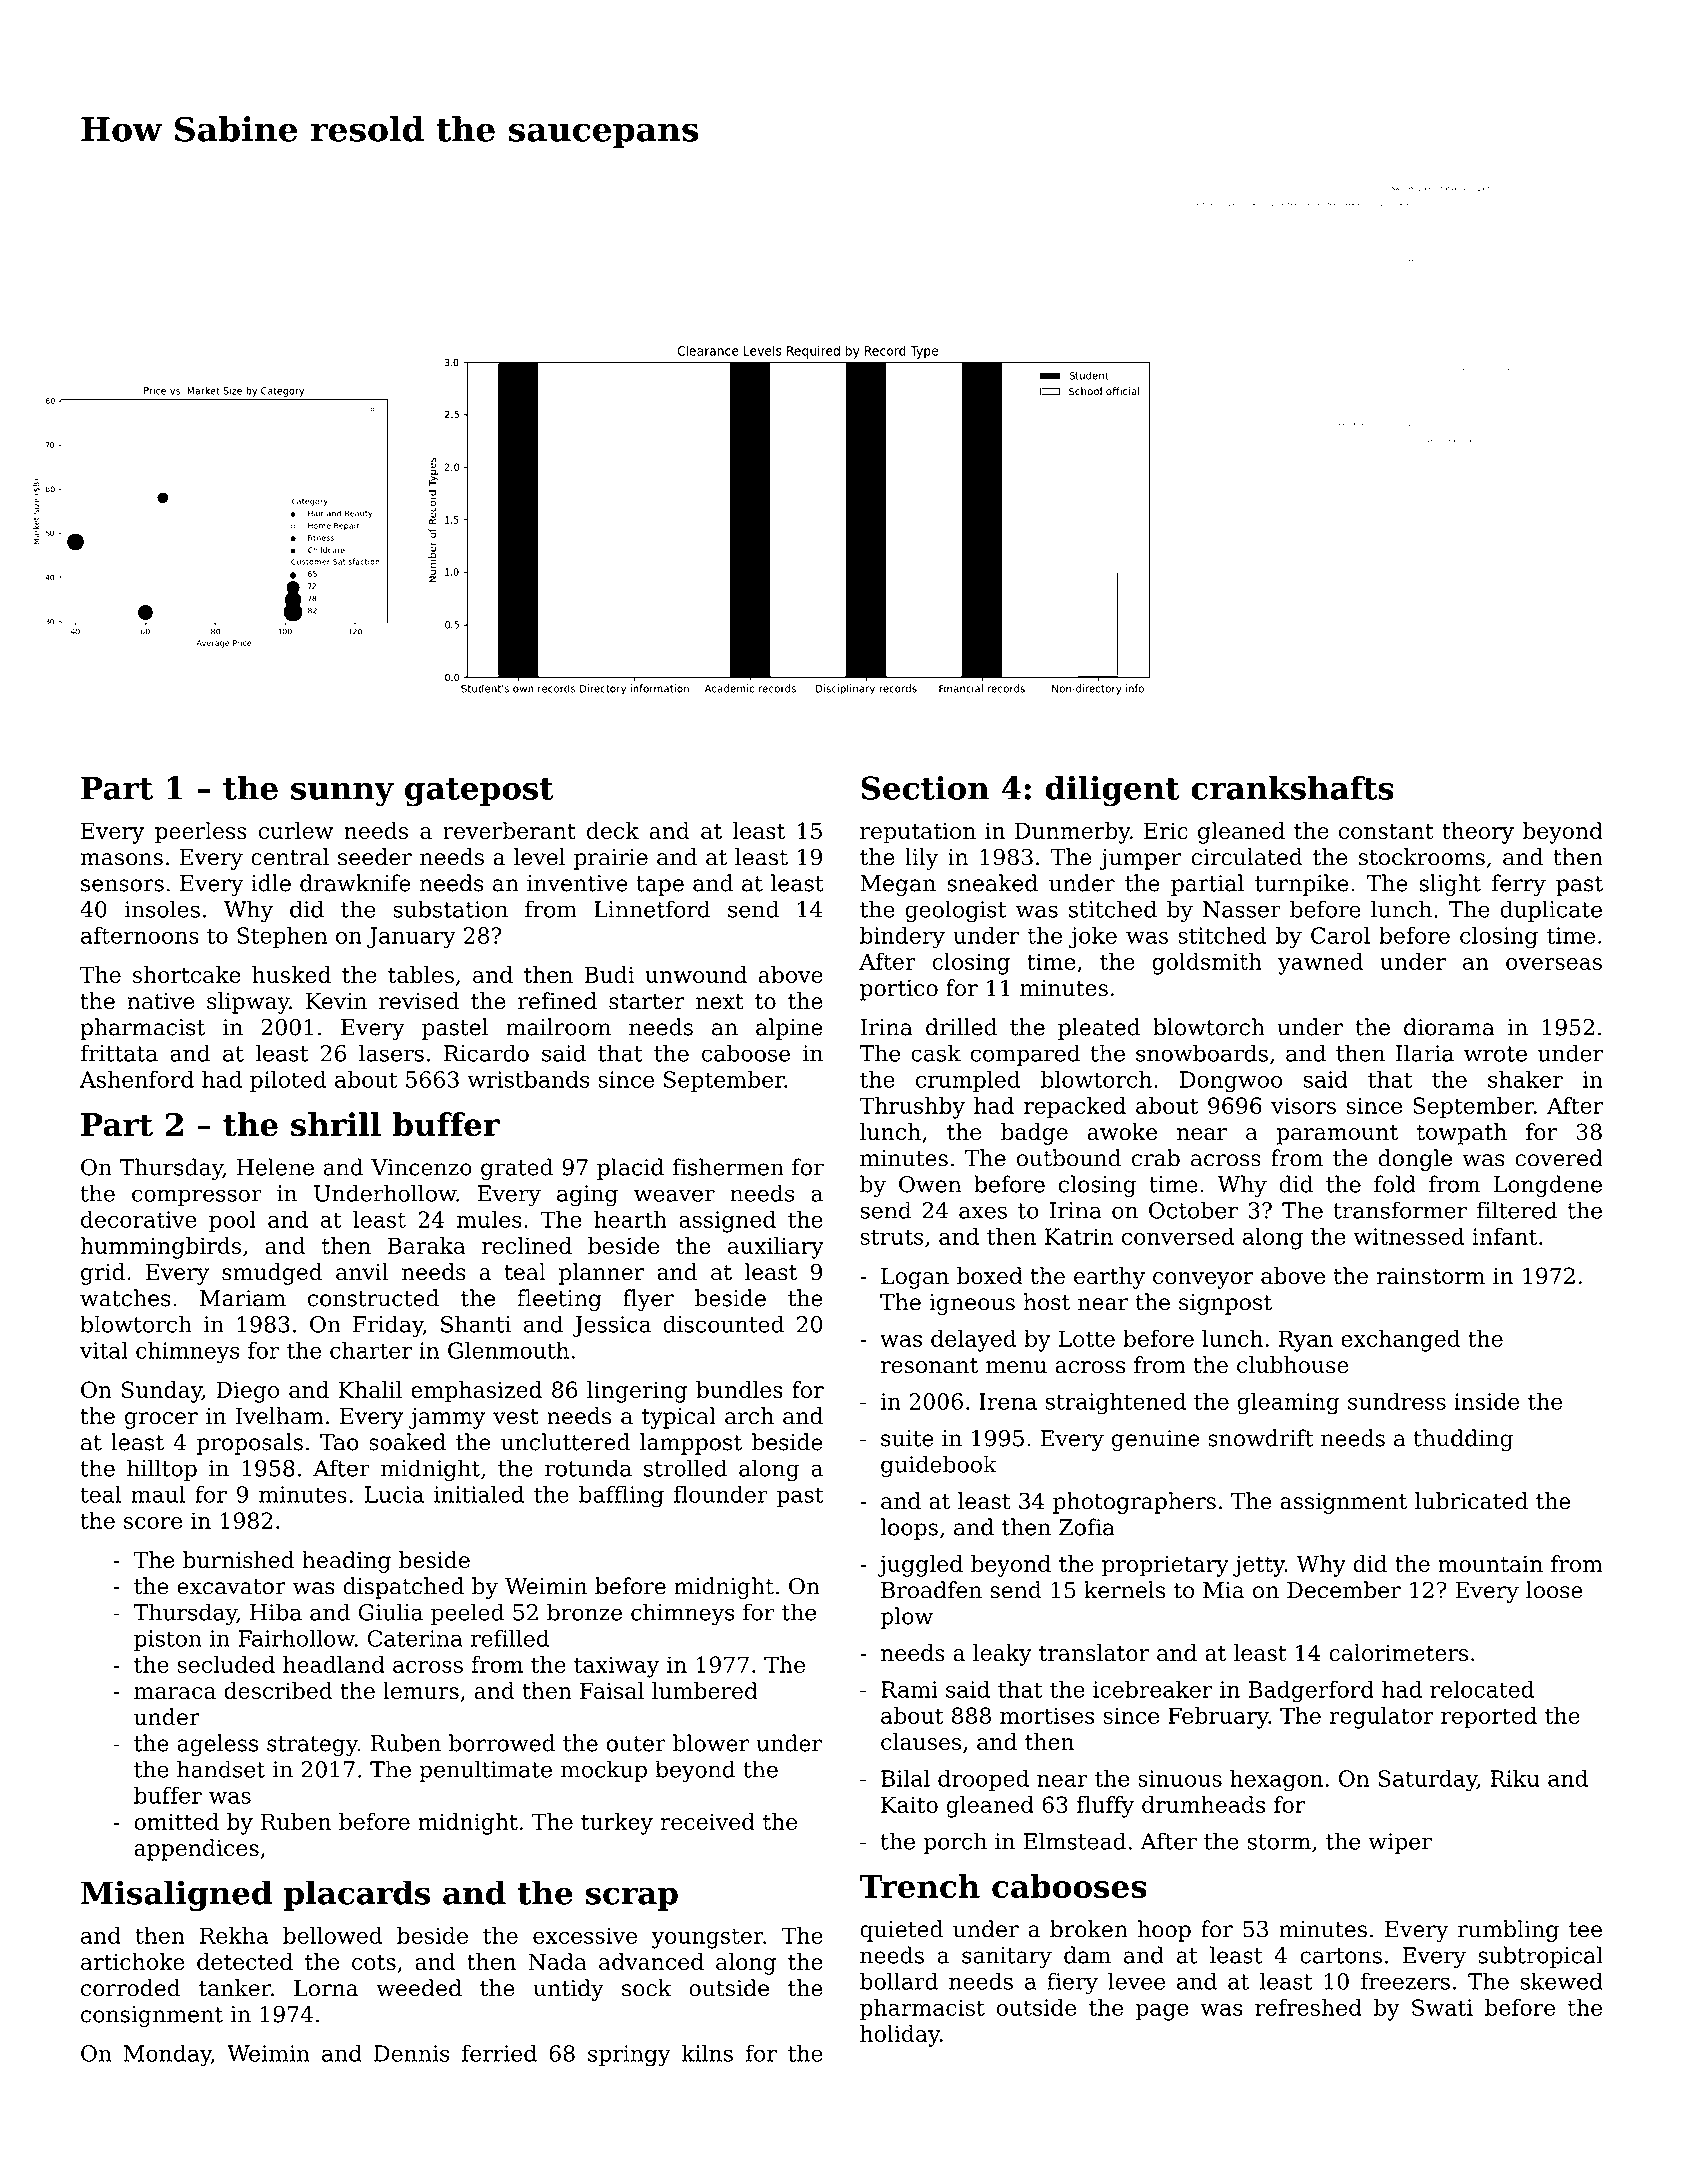 This image has width=1683, height=2178. I want to click on Dennis, so click(411, 2053).
